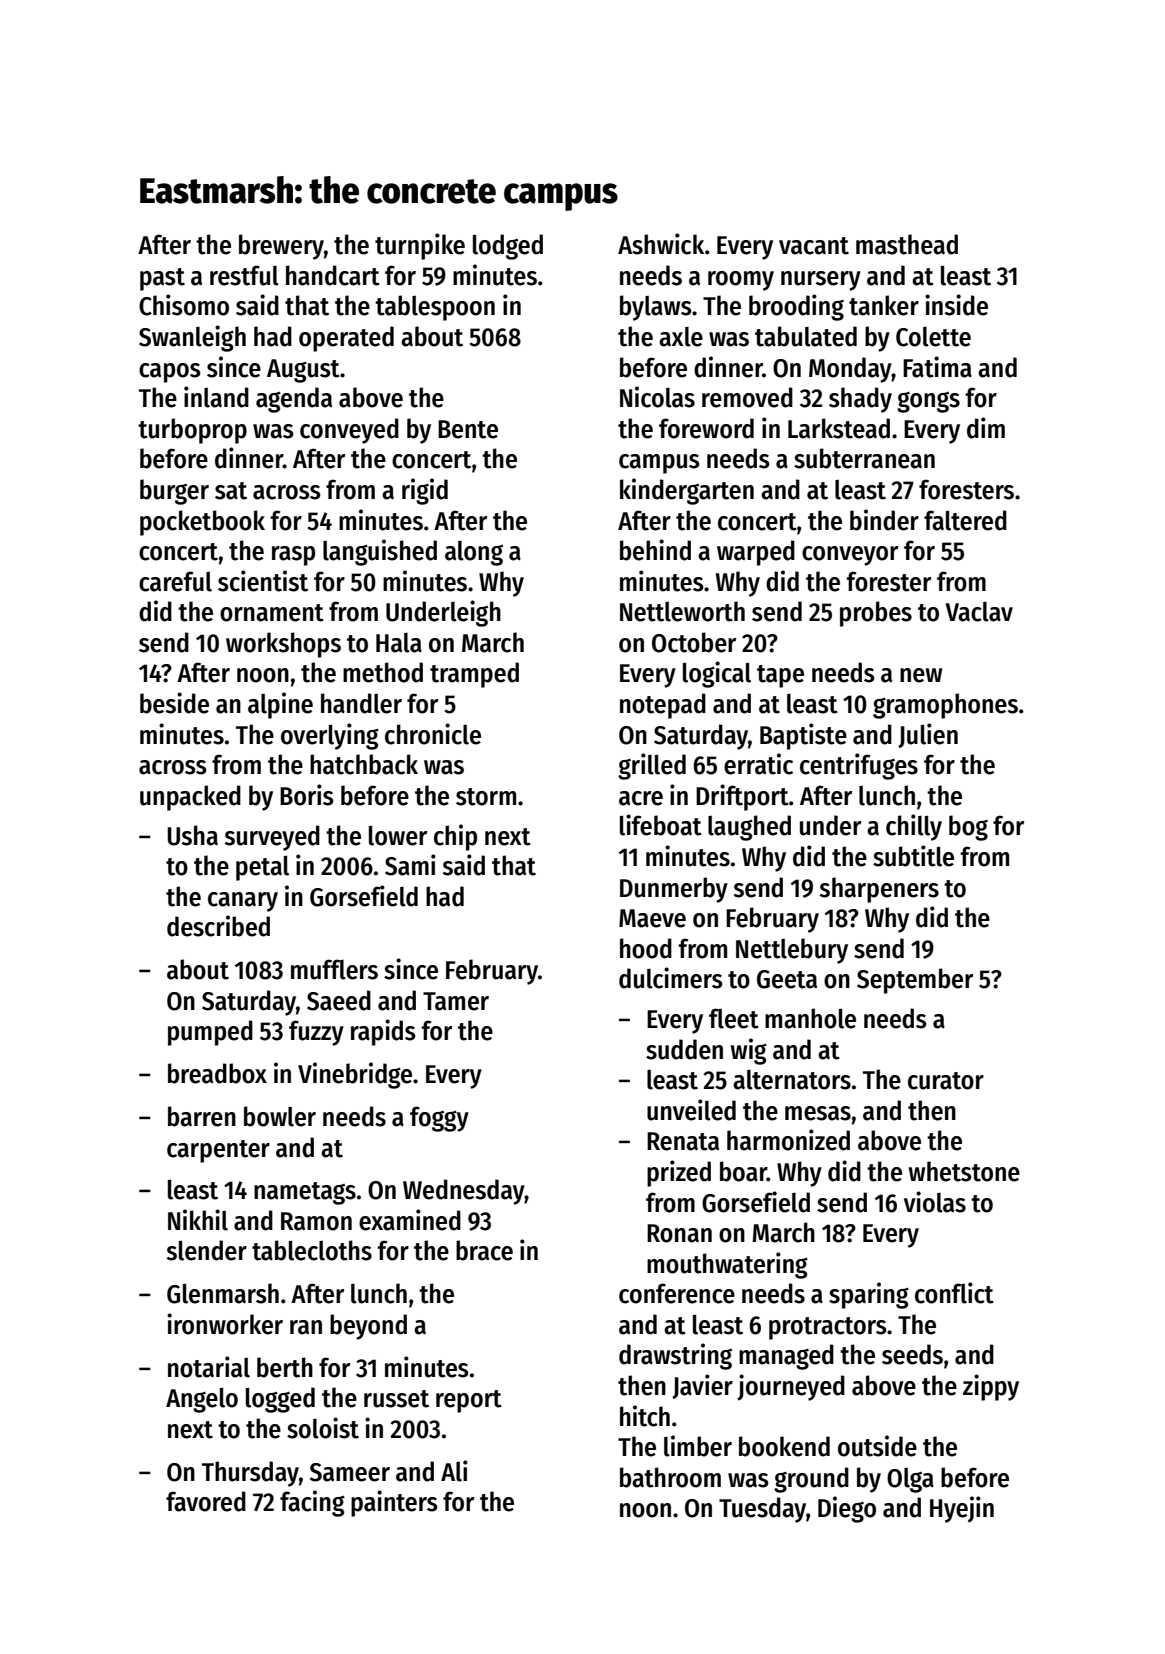 This screenshot has width=1165, height=1654. I want to click on Monday, so click(850, 370).
